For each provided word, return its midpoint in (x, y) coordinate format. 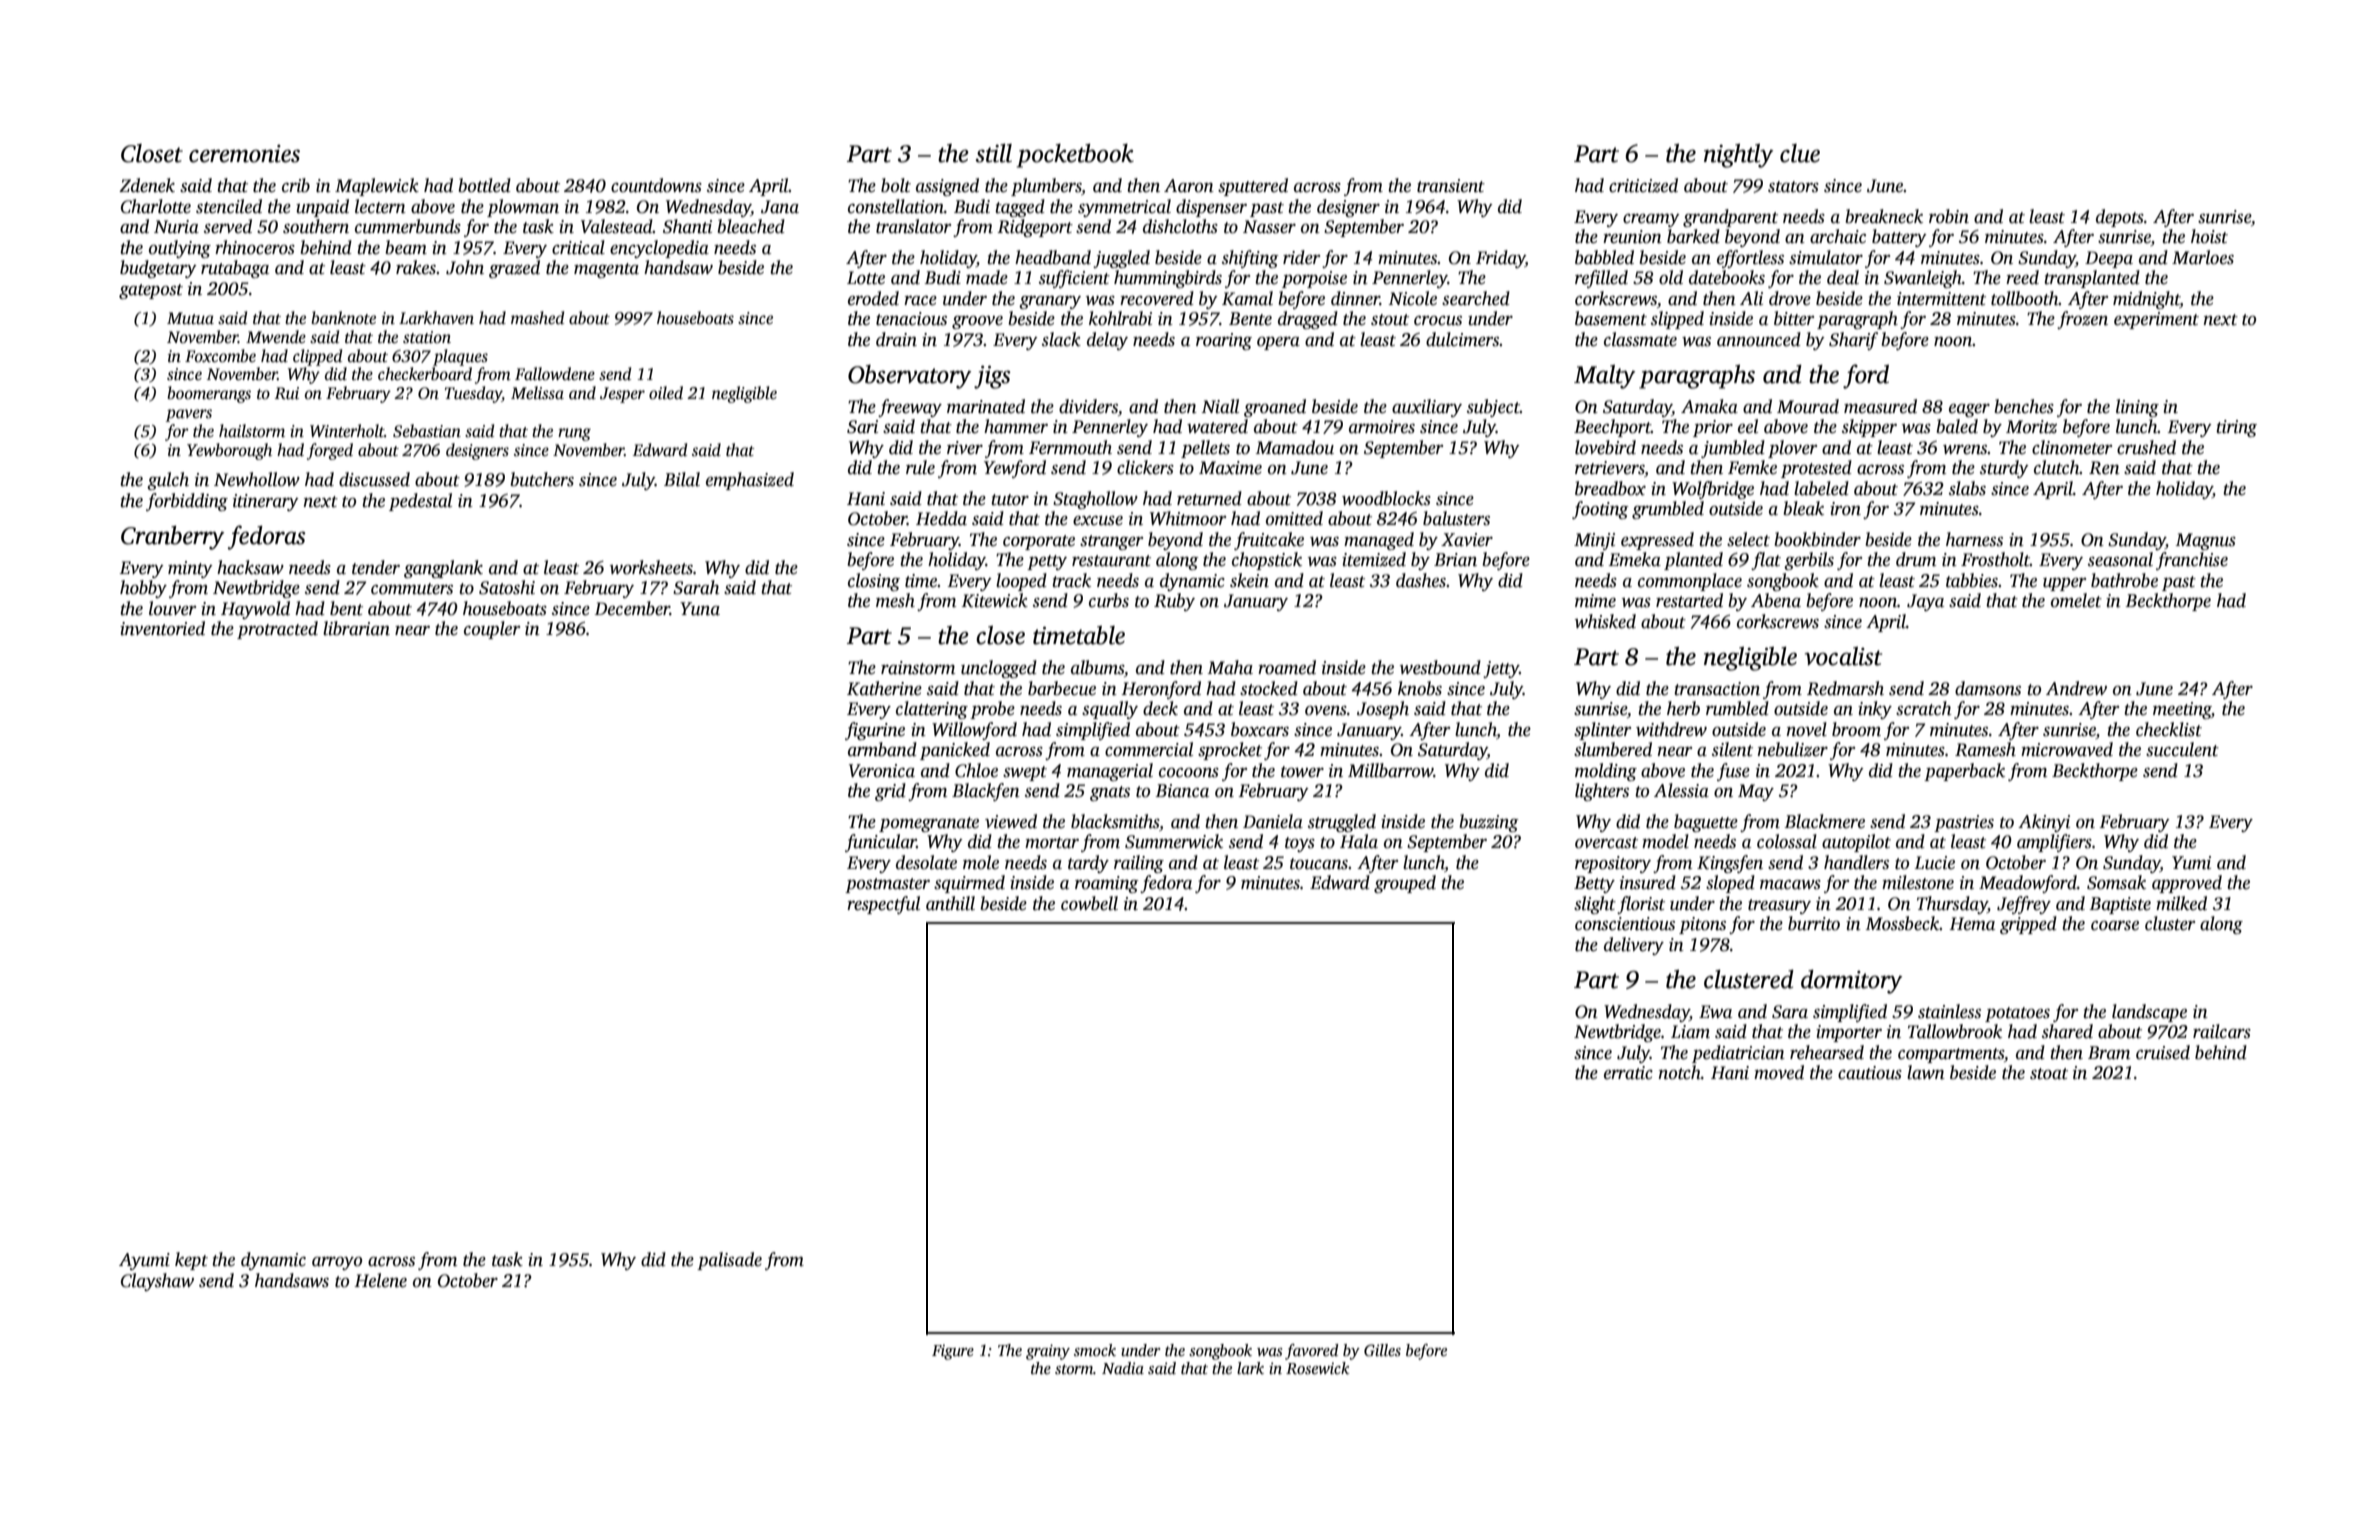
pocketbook (1075, 156)
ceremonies (244, 154)
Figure (953, 1352)
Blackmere (1824, 821)
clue (1800, 153)
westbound (1440, 667)
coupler (492, 630)
